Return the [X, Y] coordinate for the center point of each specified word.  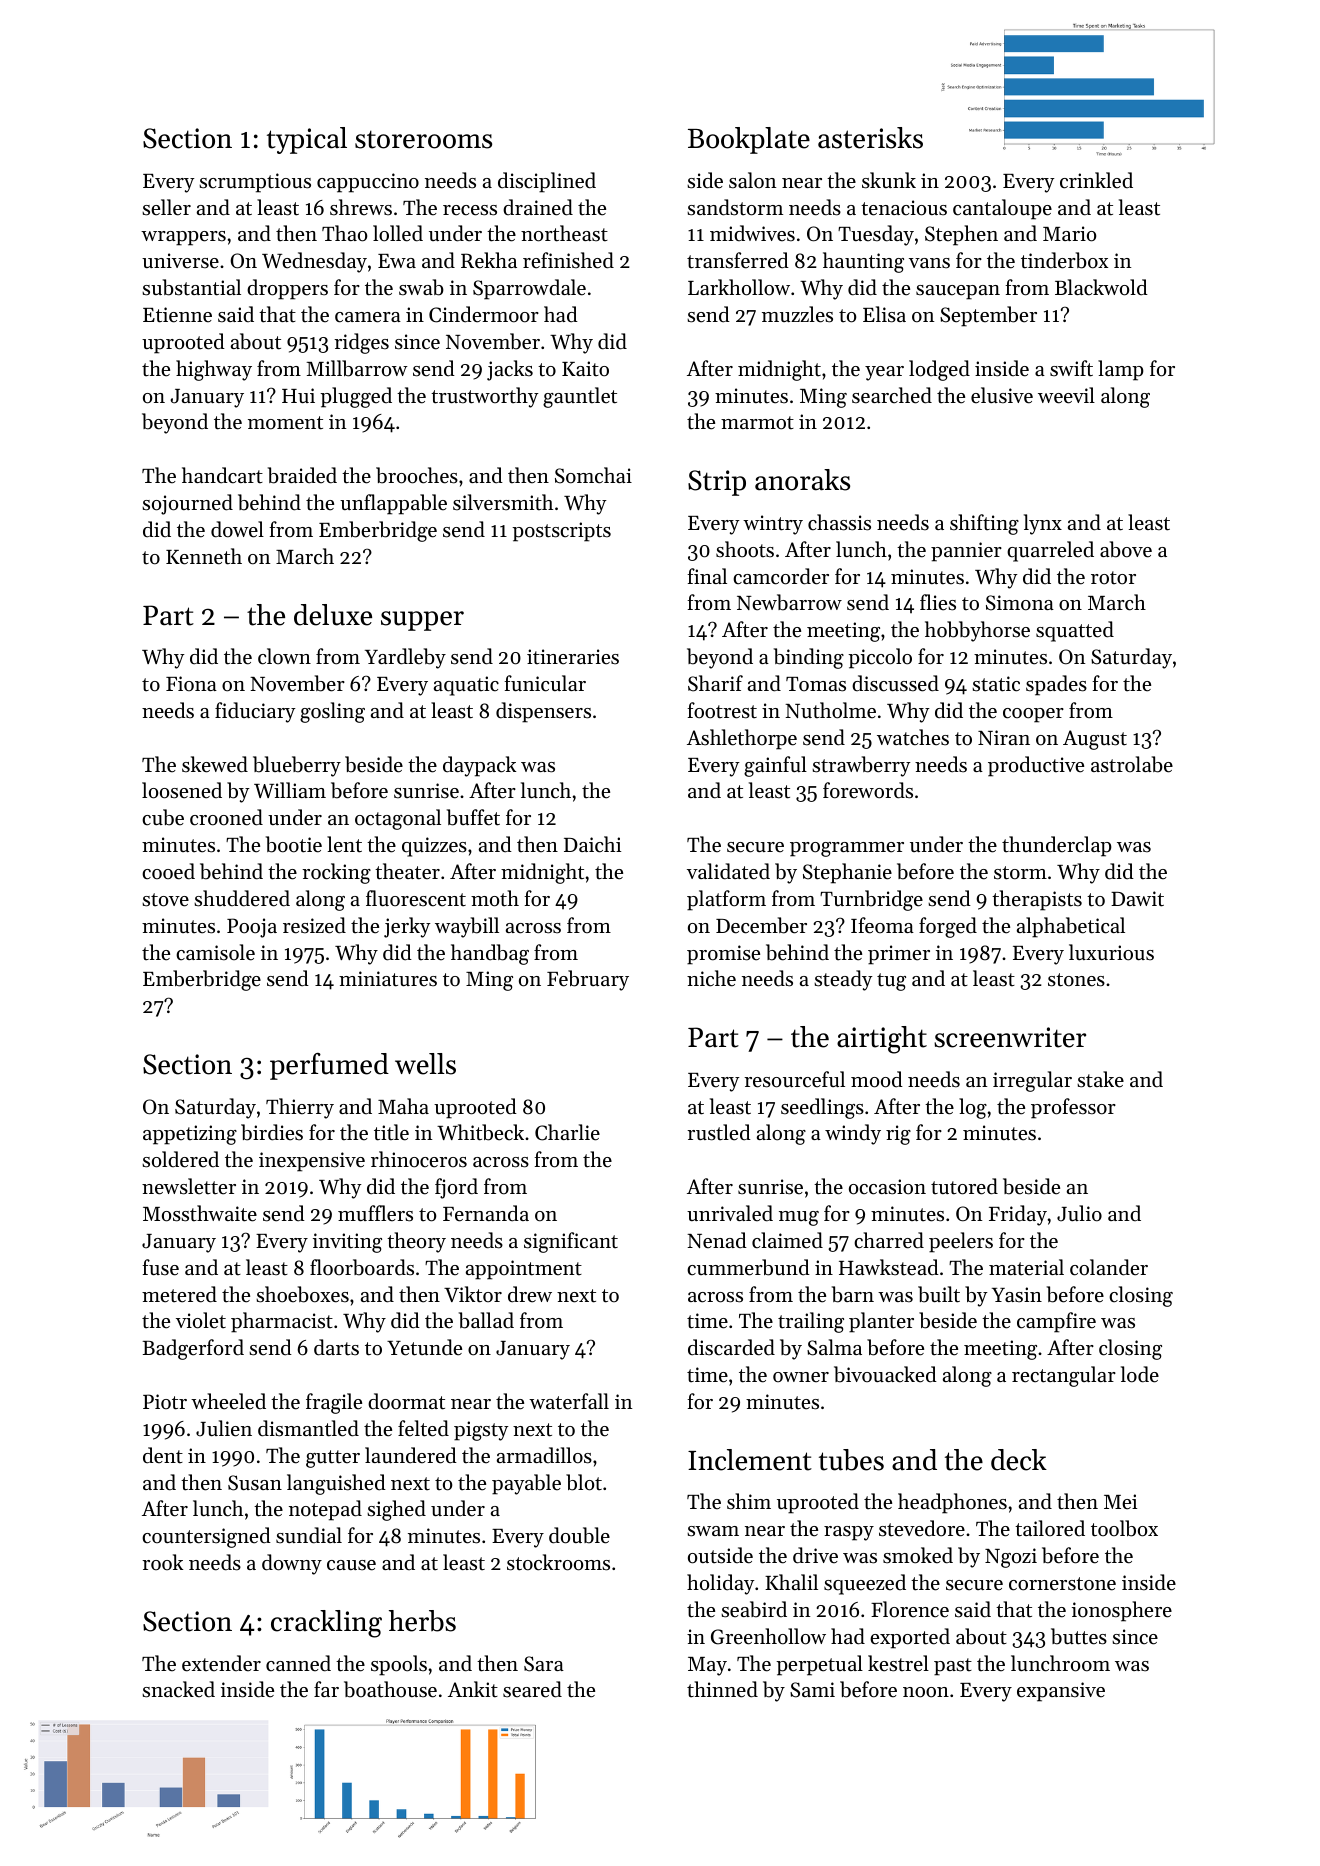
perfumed [329, 1066]
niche [711, 978]
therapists [1037, 900]
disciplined [547, 182]
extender [221, 1663]
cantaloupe [1002, 209]
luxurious [1111, 952]
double [579, 1535]
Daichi [592, 844]
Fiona [191, 683]
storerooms [423, 139]
